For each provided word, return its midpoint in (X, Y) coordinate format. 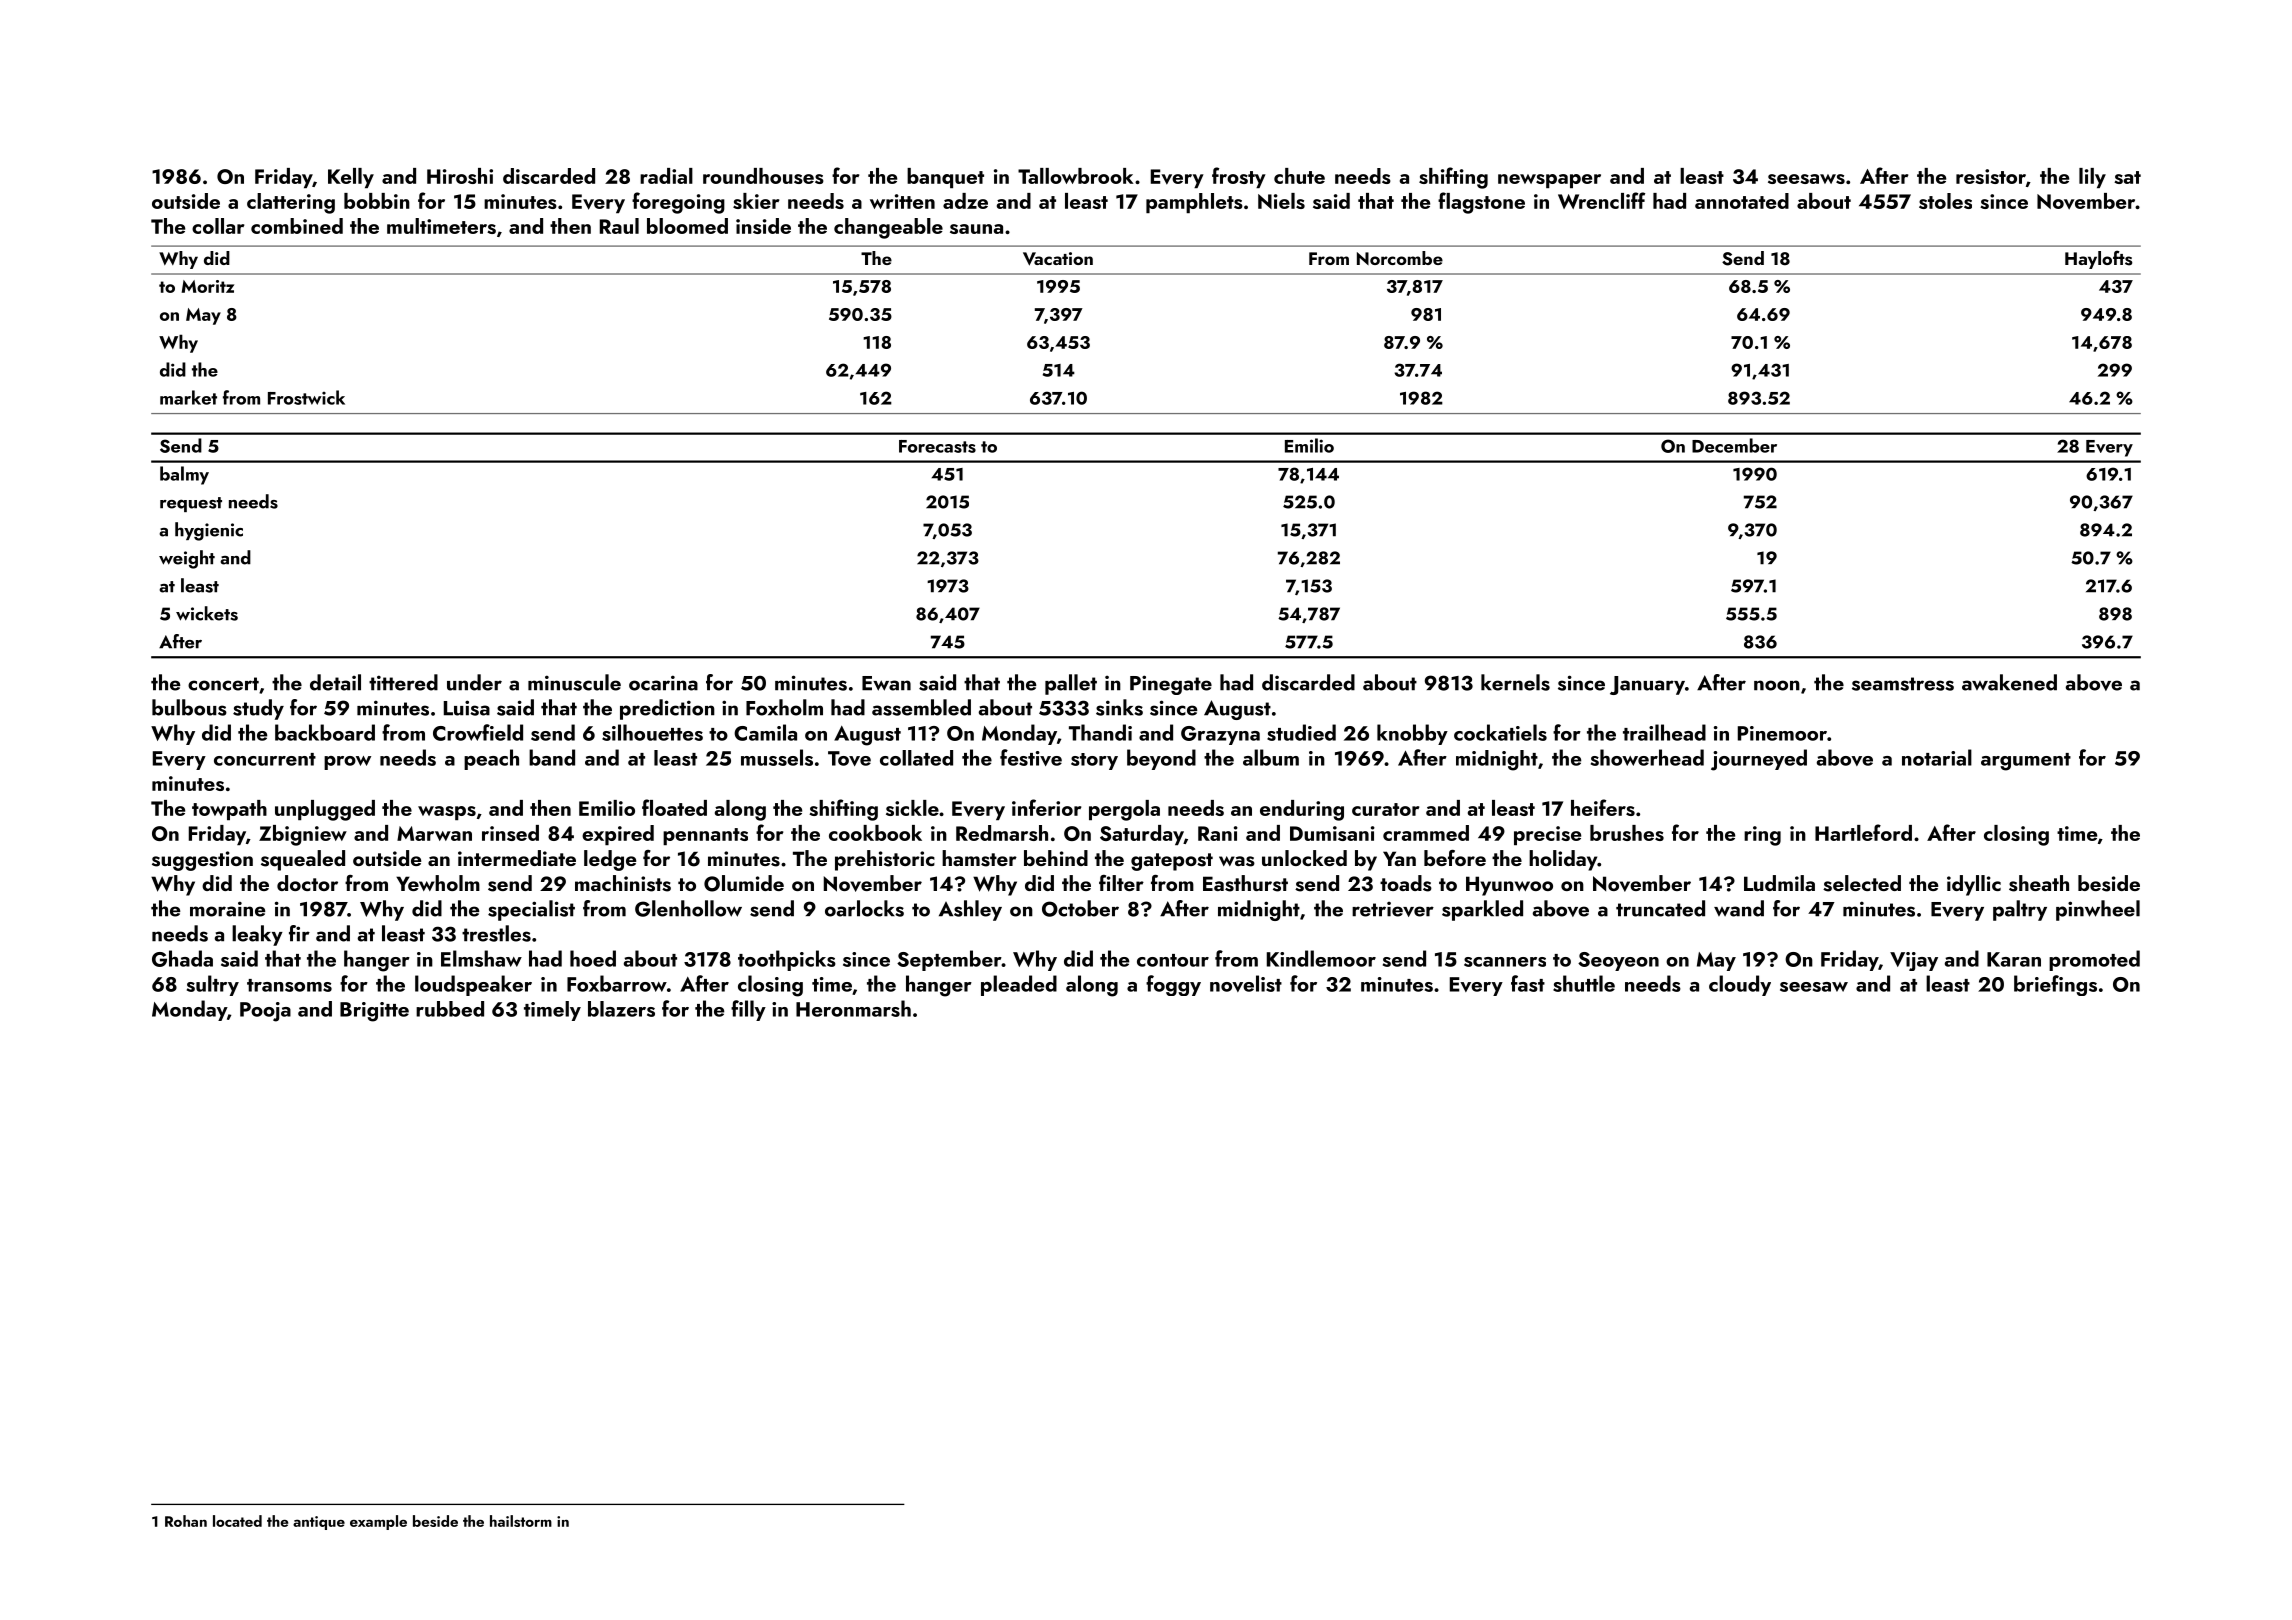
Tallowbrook (1076, 176)
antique (319, 1523)
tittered (403, 682)
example (378, 1522)
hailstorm (521, 1521)
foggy (1173, 985)
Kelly (351, 178)
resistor (1991, 176)
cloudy (1740, 985)
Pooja (265, 1012)
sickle (912, 808)
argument (2026, 762)
